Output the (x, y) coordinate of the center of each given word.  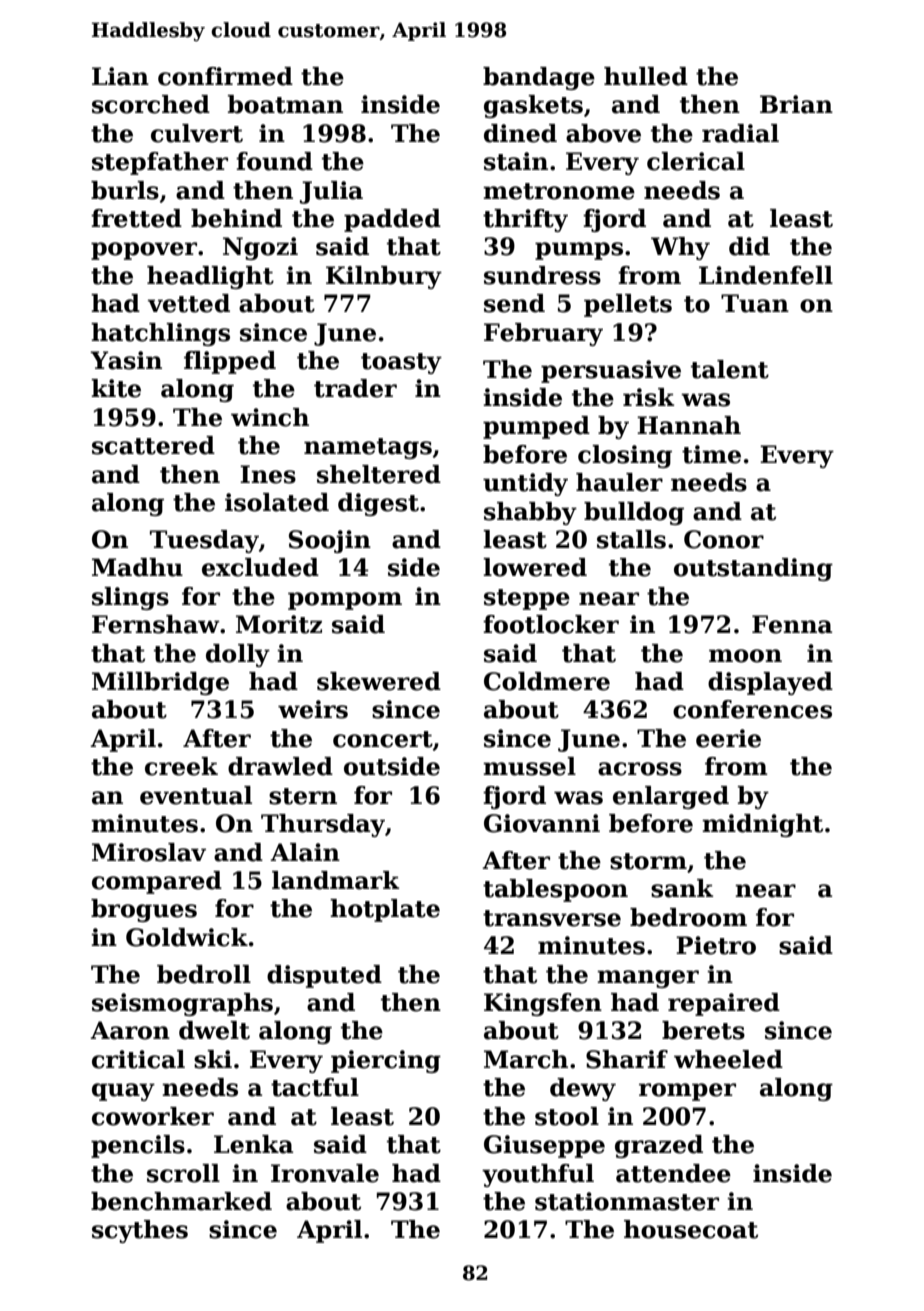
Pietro (716, 945)
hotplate (385, 910)
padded (392, 220)
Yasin (126, 360)
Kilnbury (384, 277)
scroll (183, 1173)
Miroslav (149, 852)
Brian (796, 104)
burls (125, 190)
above (603, 133)
